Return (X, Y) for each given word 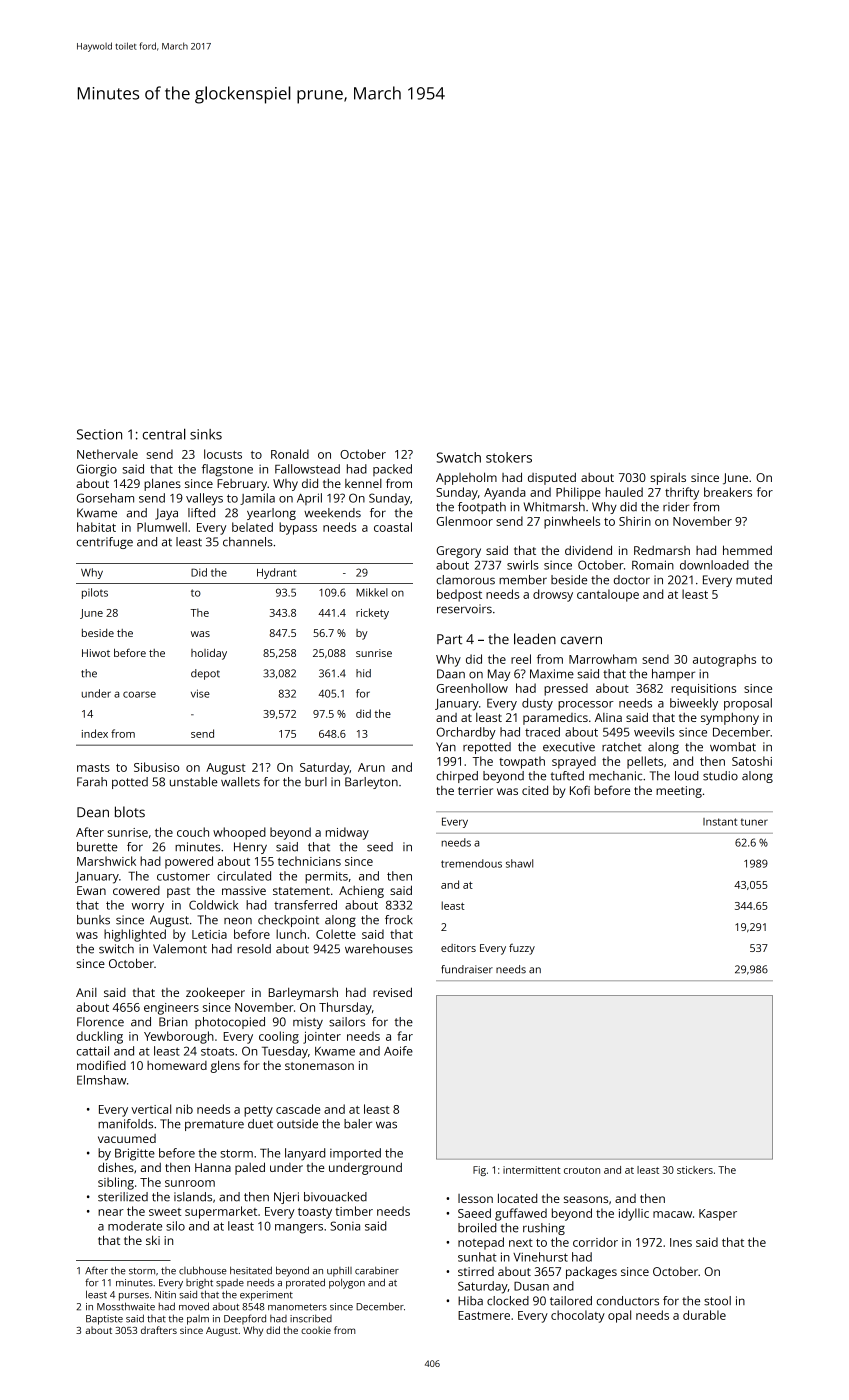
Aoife (398, 1051)
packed (392, 470)
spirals (668, 479)
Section (99, 434)
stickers (695, 1170)
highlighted (135, 935)
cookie (316, 1330)
